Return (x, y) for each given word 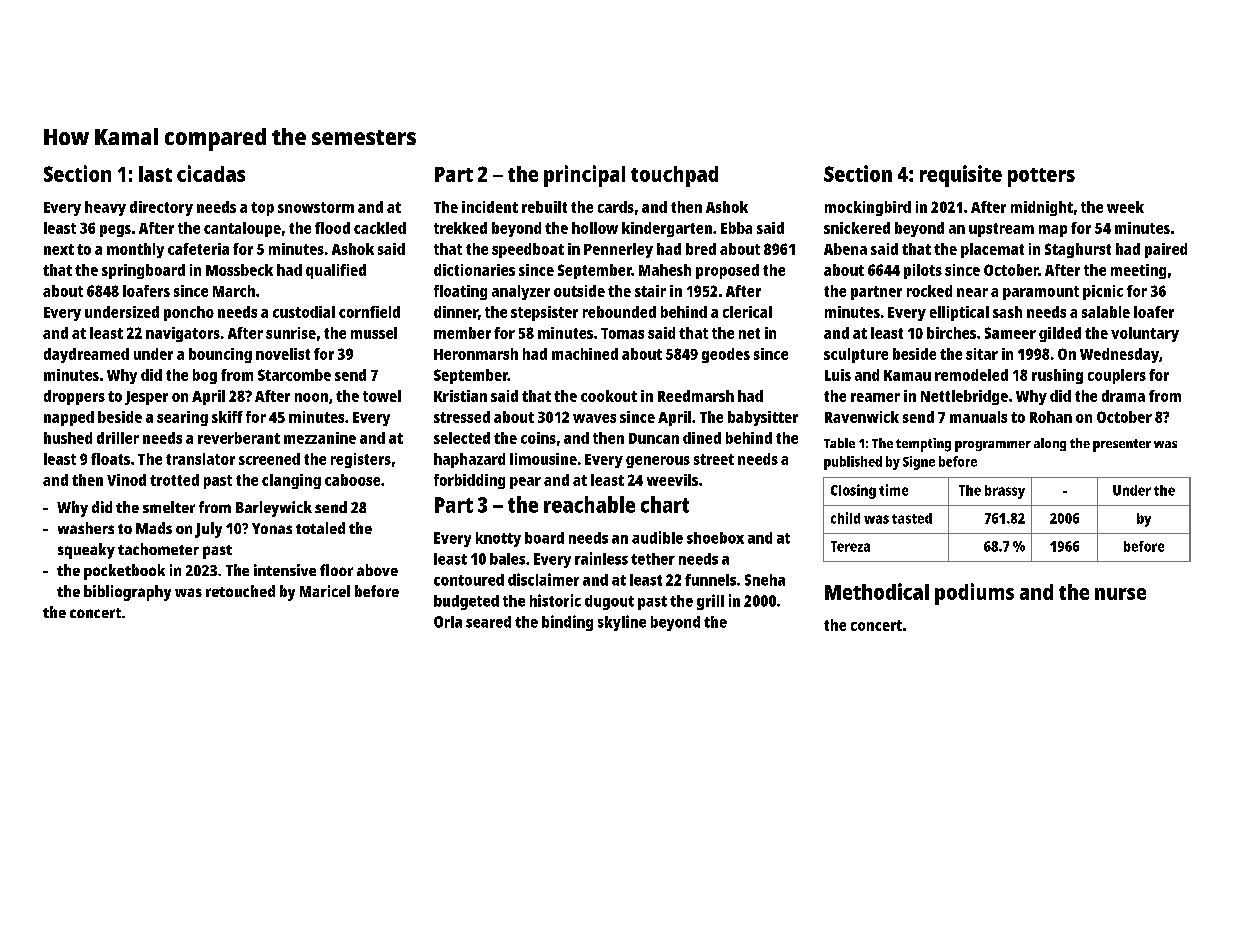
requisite (961, 176)
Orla (448, 622)
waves (594, 418)
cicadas (211, 173)
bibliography (127, 593)
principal (584, 176)
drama (1123, 396)
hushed (68, 438)
